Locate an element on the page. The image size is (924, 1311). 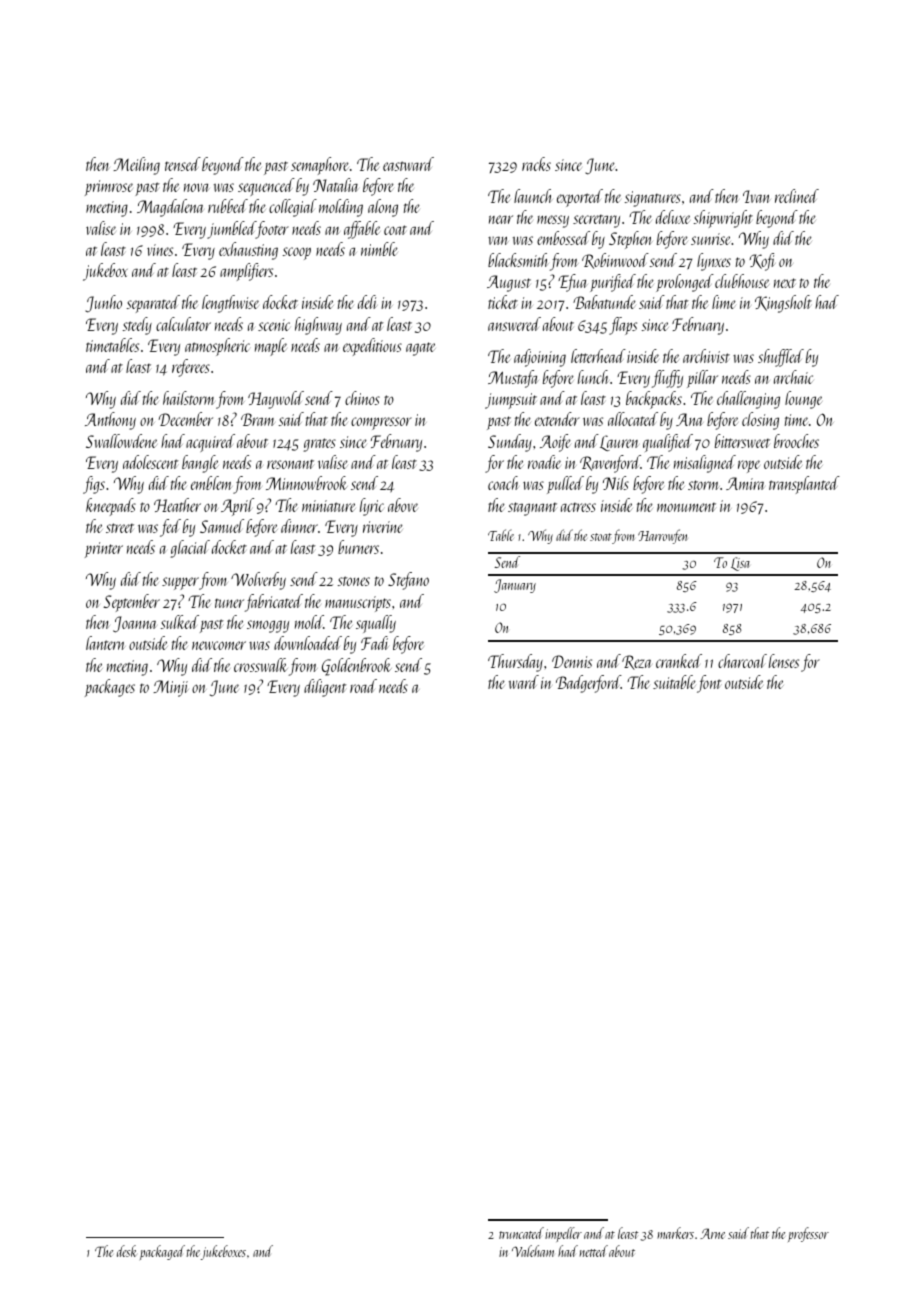
desk is located at coordinates (126, 1251).
